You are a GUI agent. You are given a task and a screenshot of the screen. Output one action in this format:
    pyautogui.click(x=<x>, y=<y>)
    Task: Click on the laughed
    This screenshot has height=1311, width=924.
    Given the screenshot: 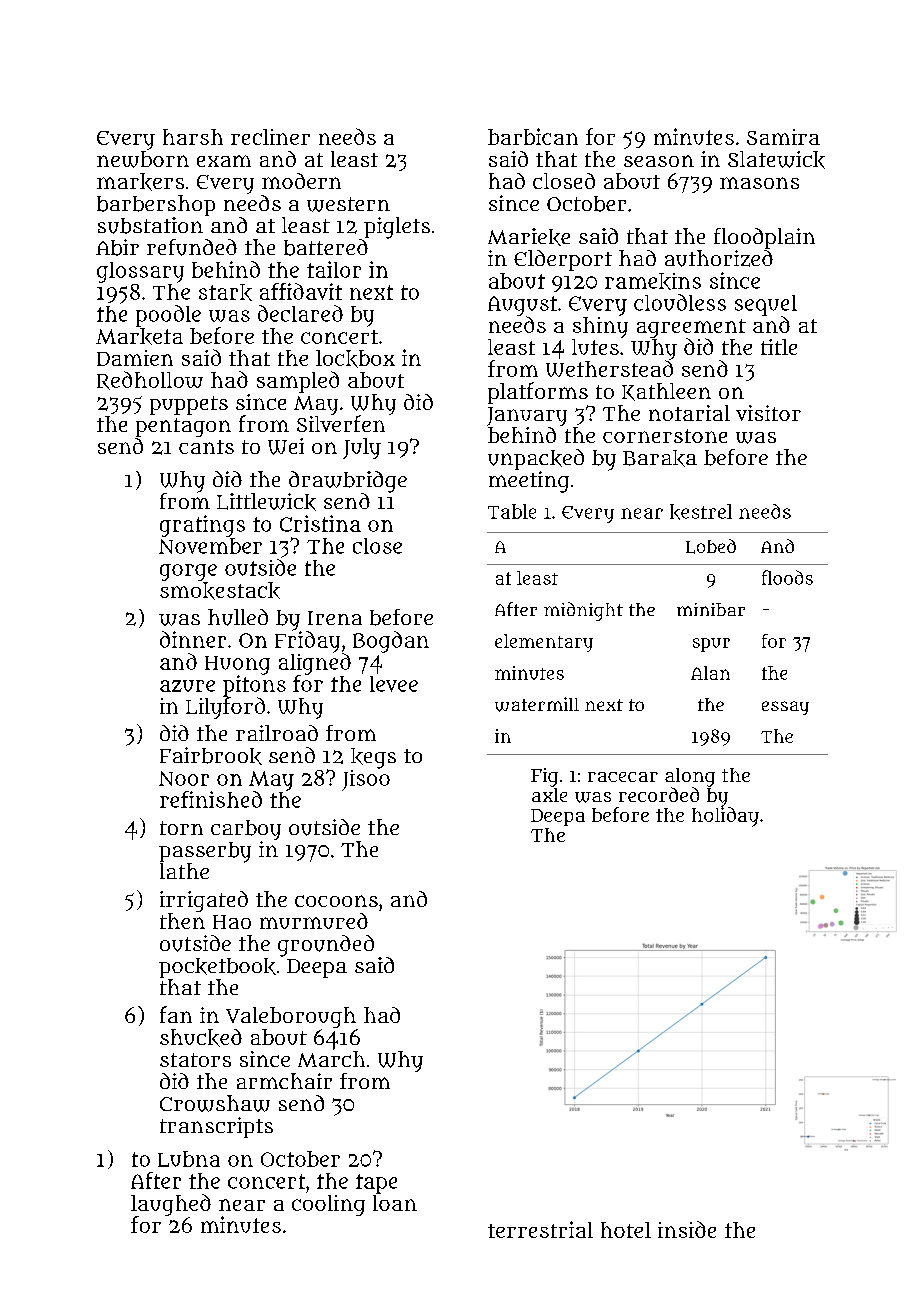 What is the action you would take?
    pyautogui.click(x=171, y=1205)
